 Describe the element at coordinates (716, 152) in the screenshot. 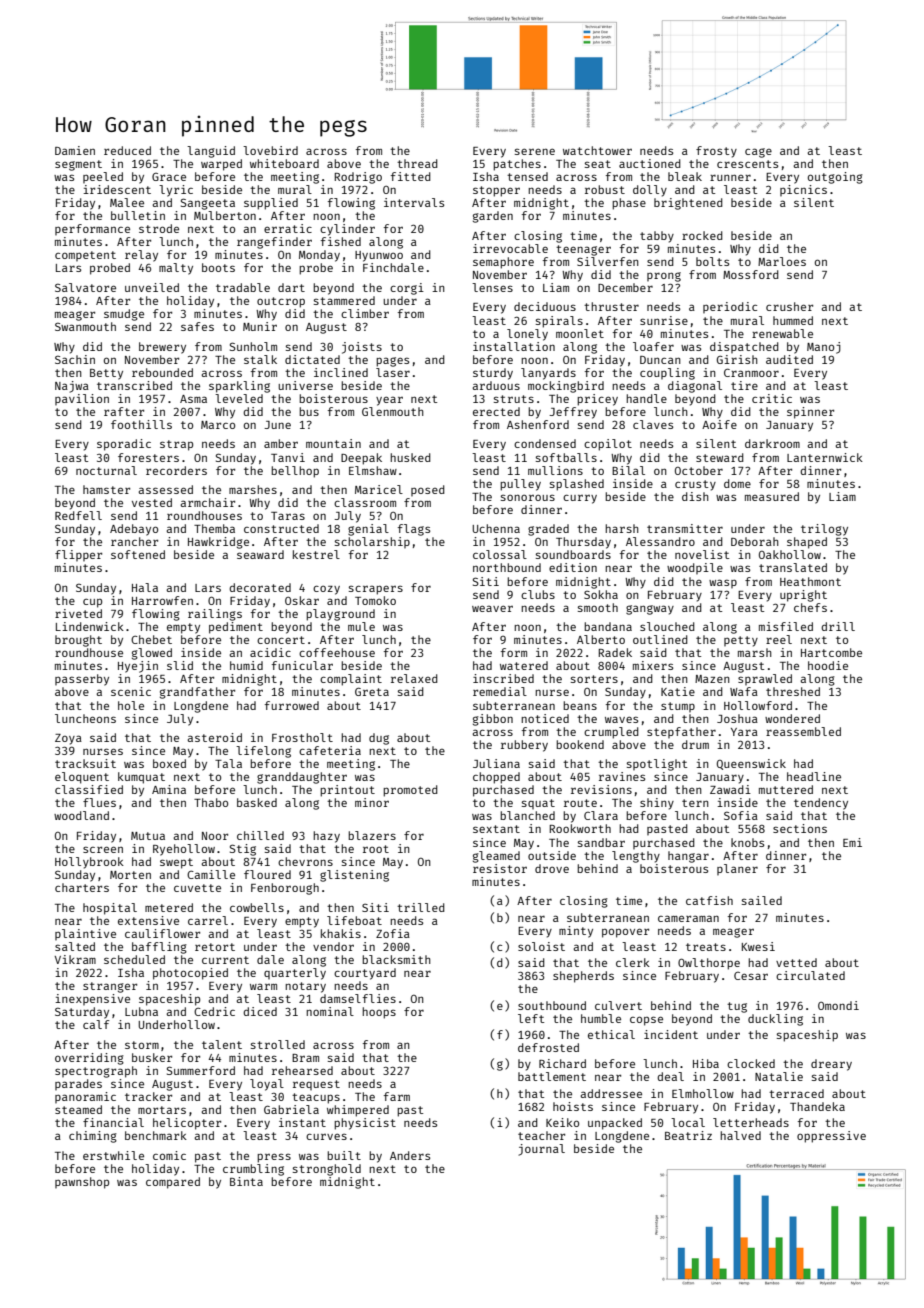

I see `frosty` at that location.
